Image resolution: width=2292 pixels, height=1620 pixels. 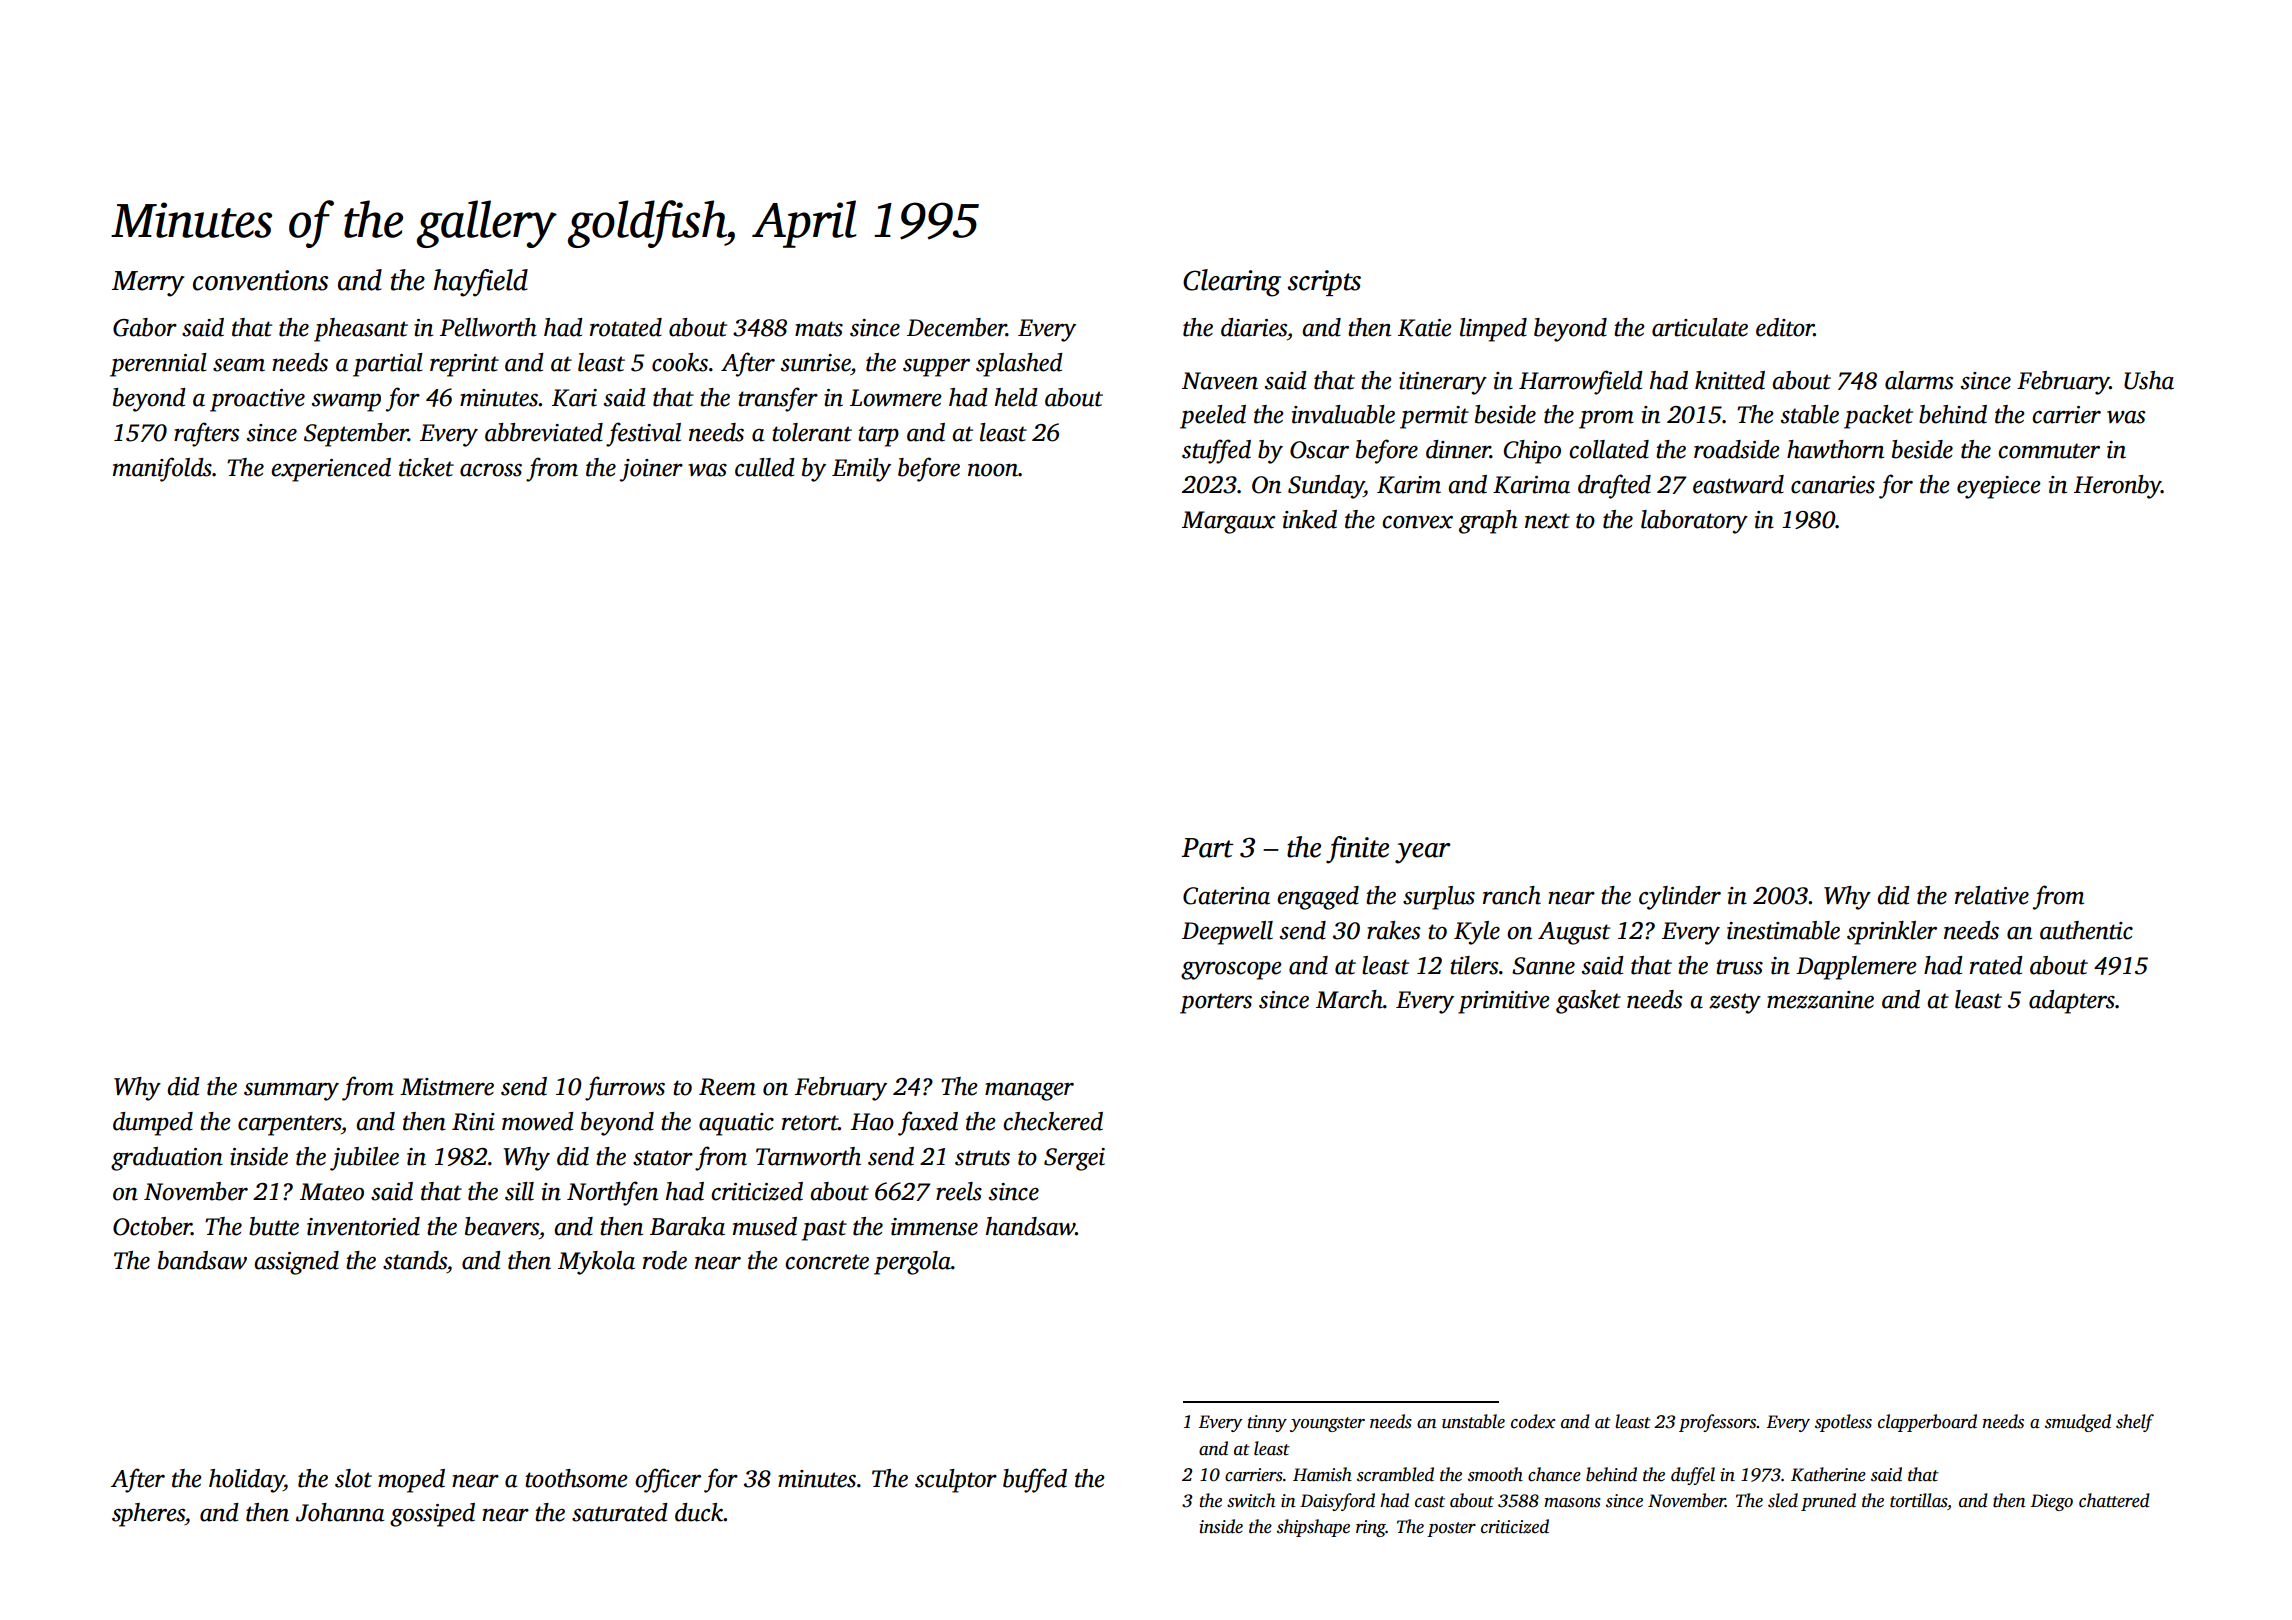 What do you see at coordinates (481, 283) in the document?
I see `hayfield` at bounding box center [481, 283].
